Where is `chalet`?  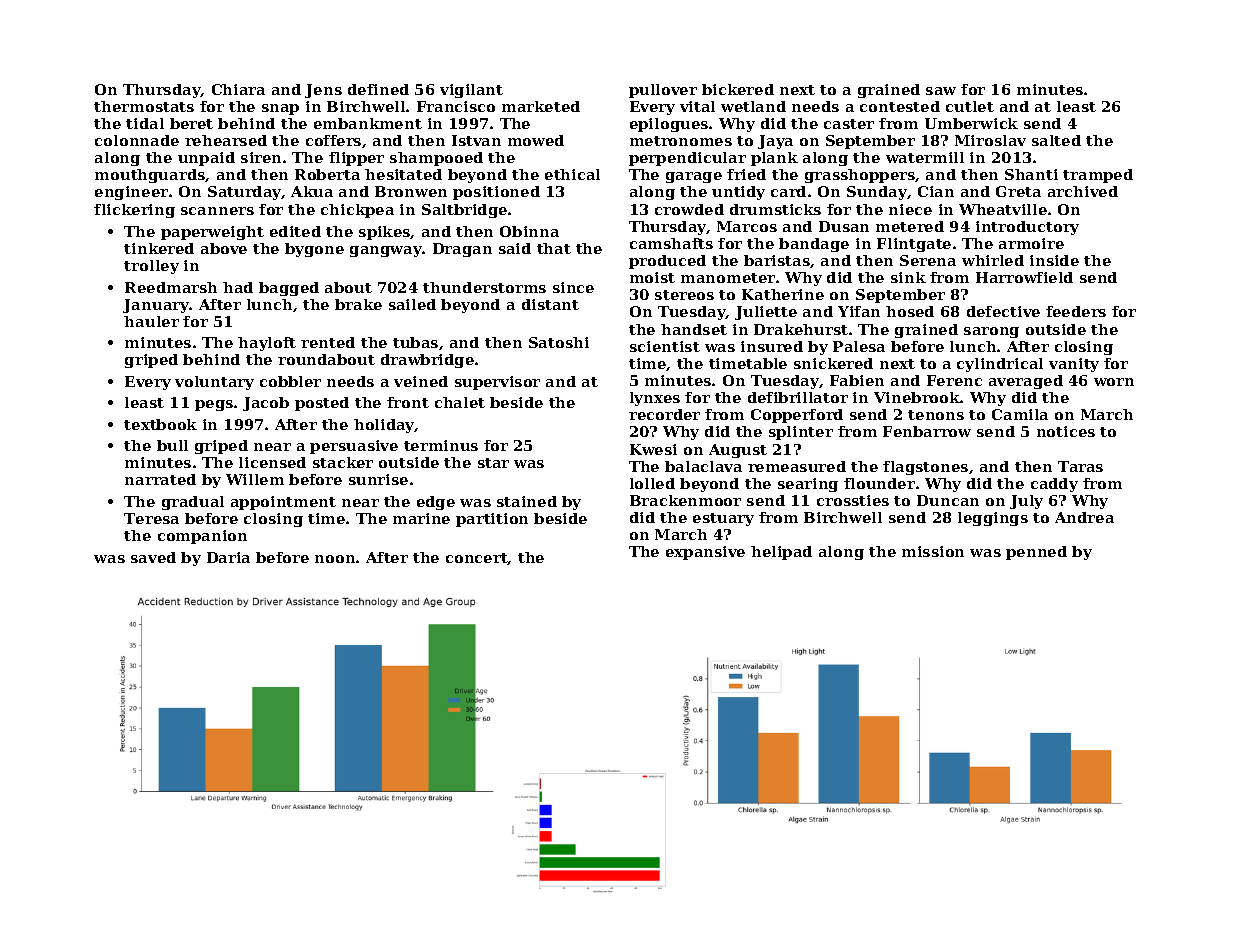
chalet is located at coordinates (460, 402).
